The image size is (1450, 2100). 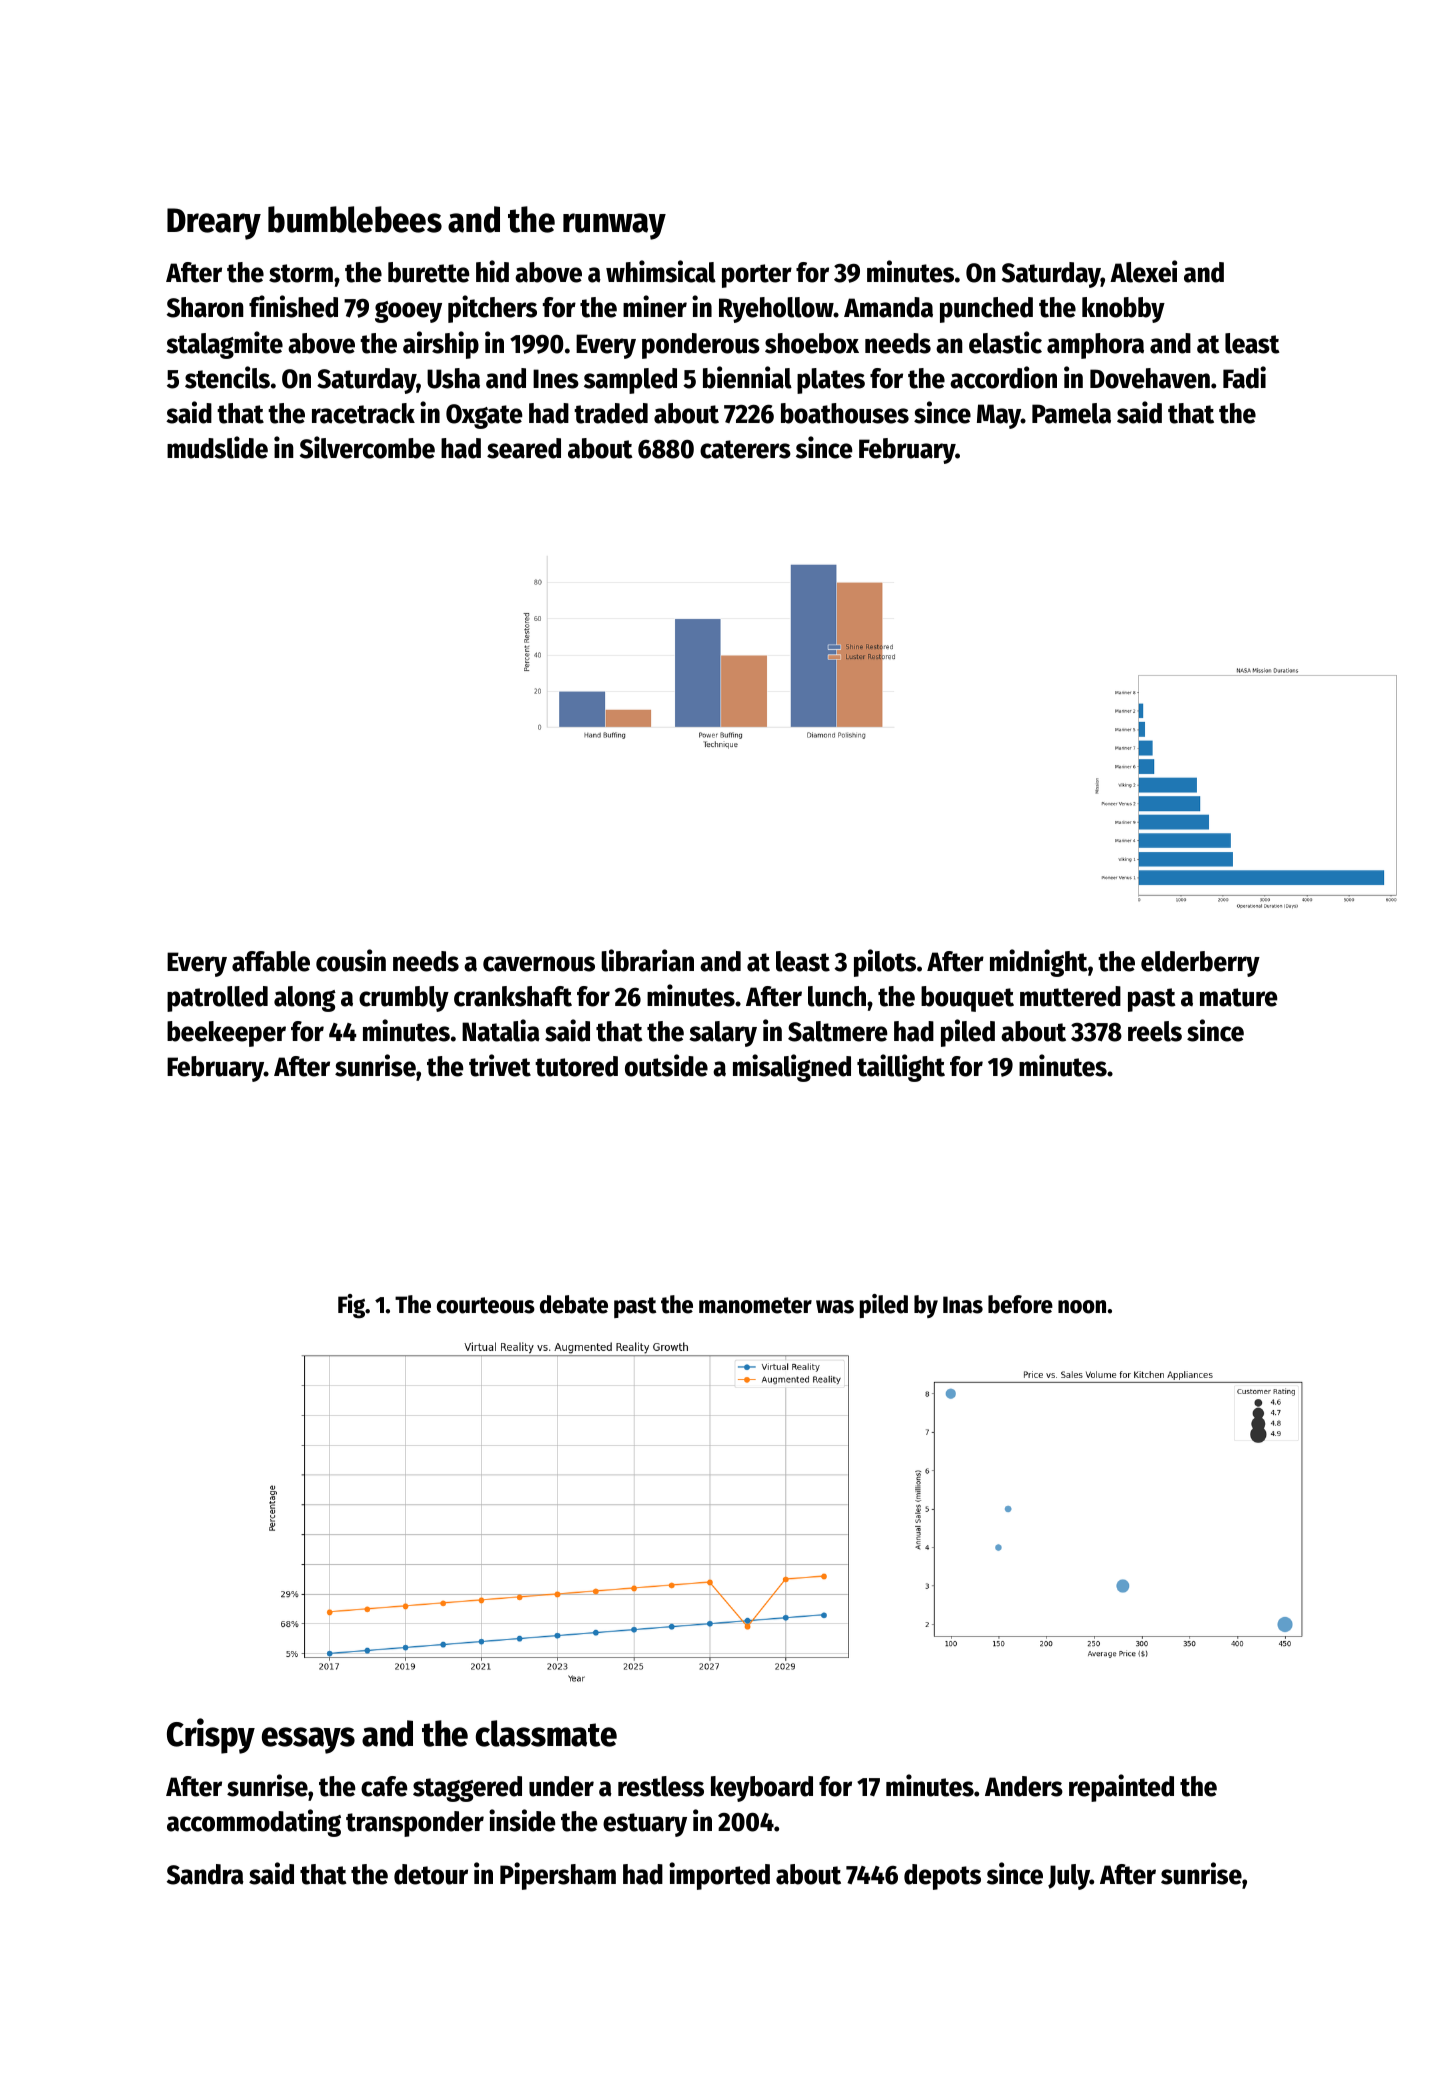 I want to click on reels, so click(x=1155, y=1031).
